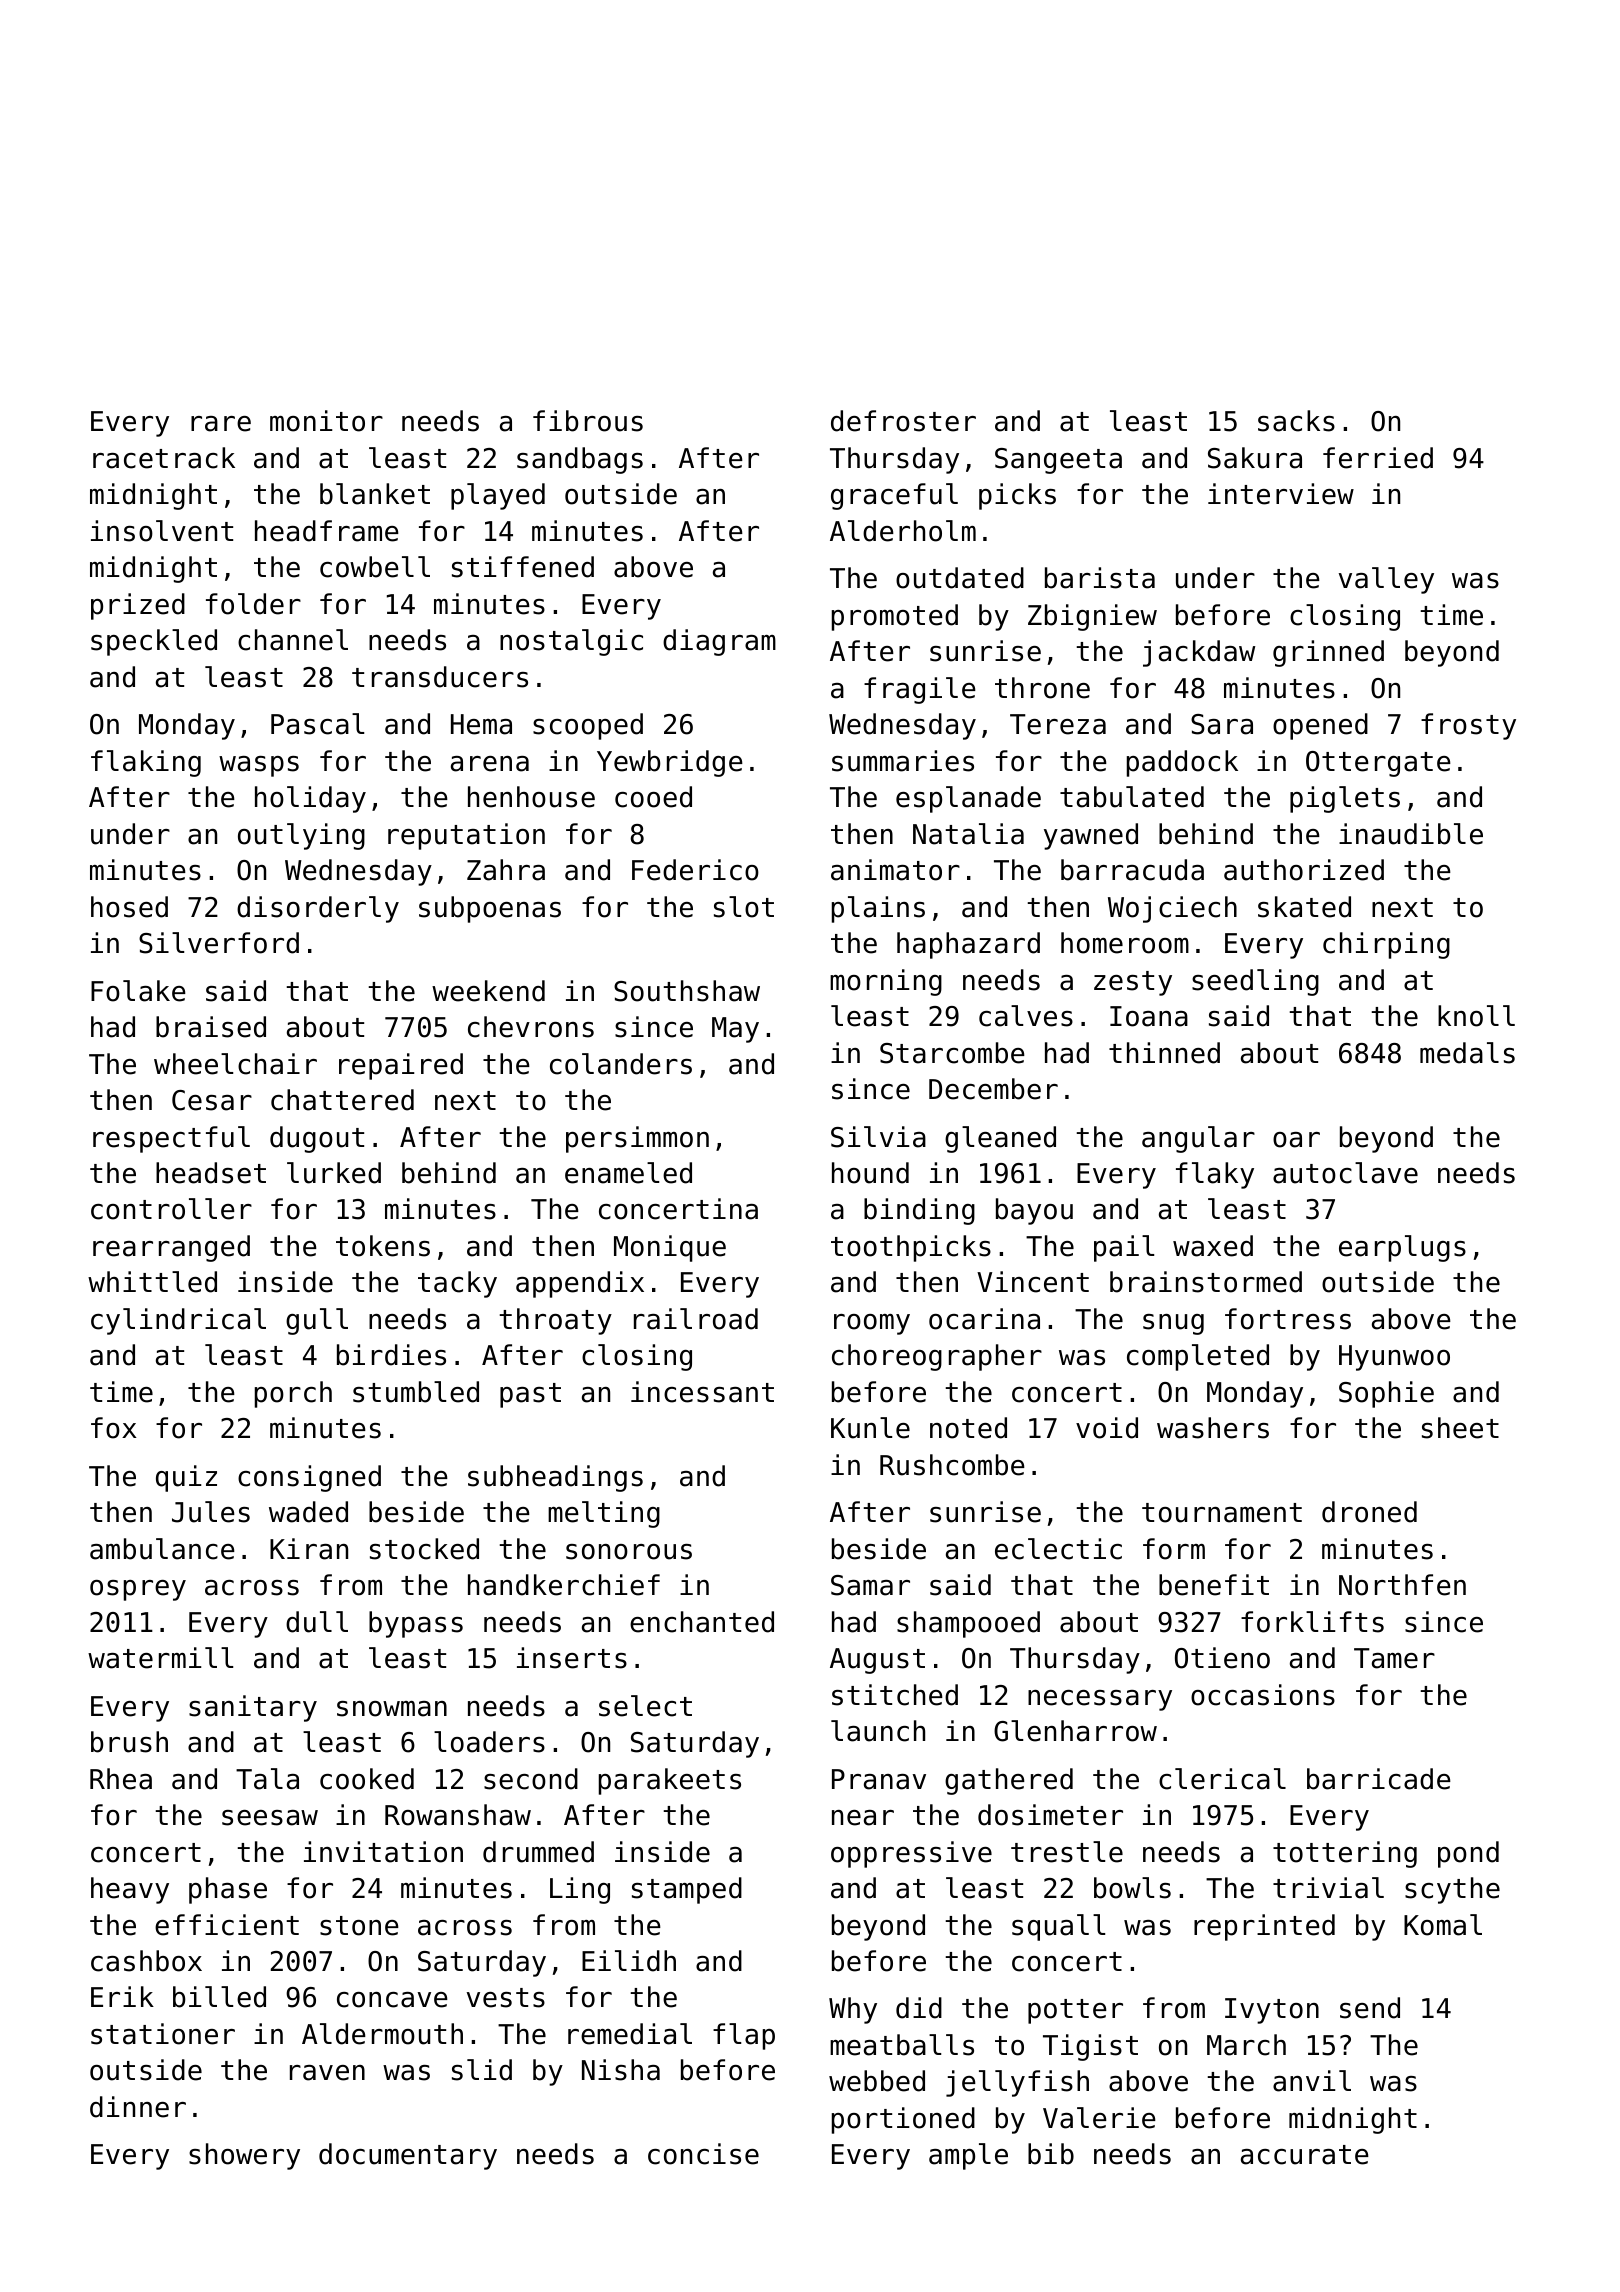 The image size is (1620, 2292). What do you see at coordinates (1058, 1549) in the screenshot?
I see `eclectic` at bounding box center [1058, 1549].
